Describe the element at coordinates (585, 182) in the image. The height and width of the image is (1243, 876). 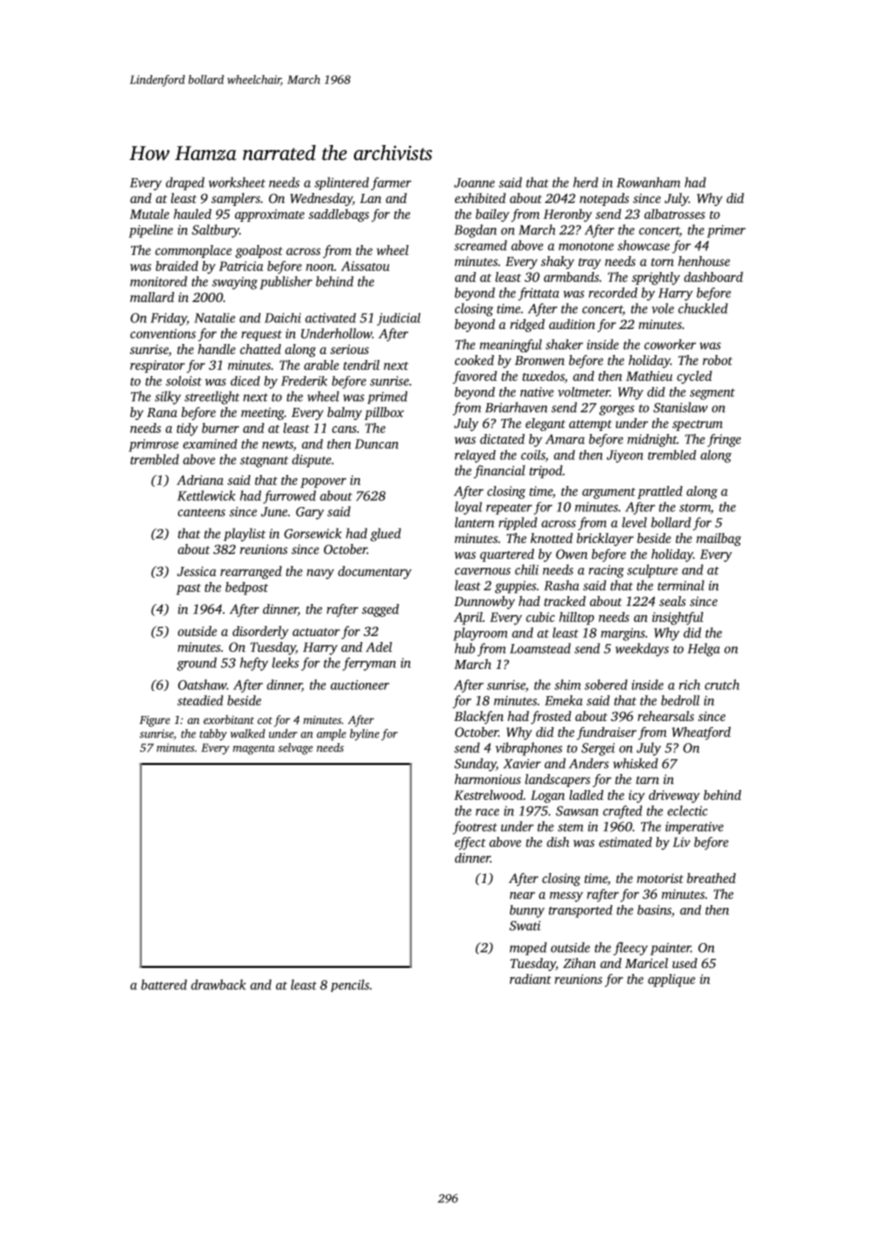
I see `herd` at that location.
